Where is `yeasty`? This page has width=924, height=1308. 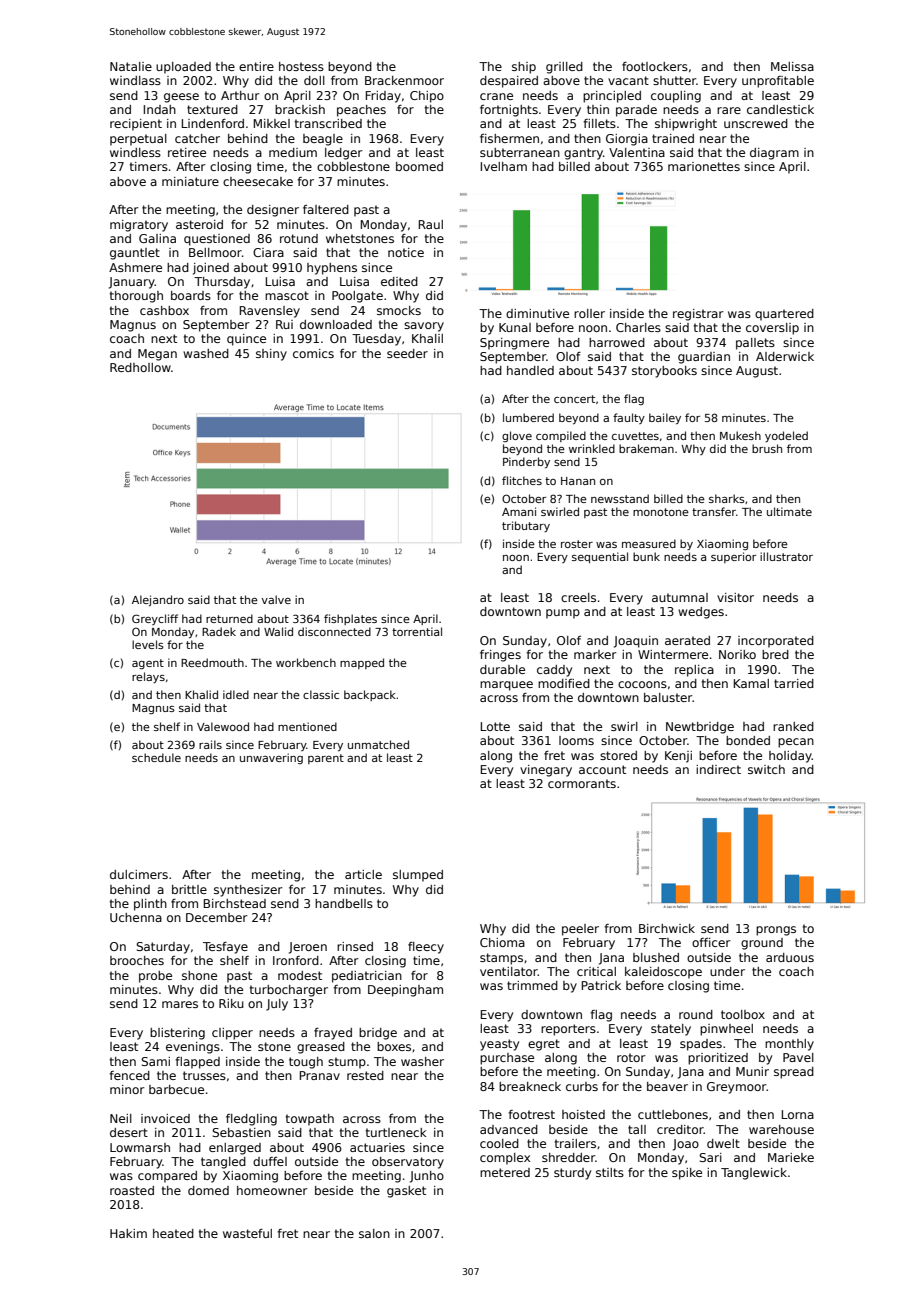
yeasty is located at coordinates (499, 1045).
